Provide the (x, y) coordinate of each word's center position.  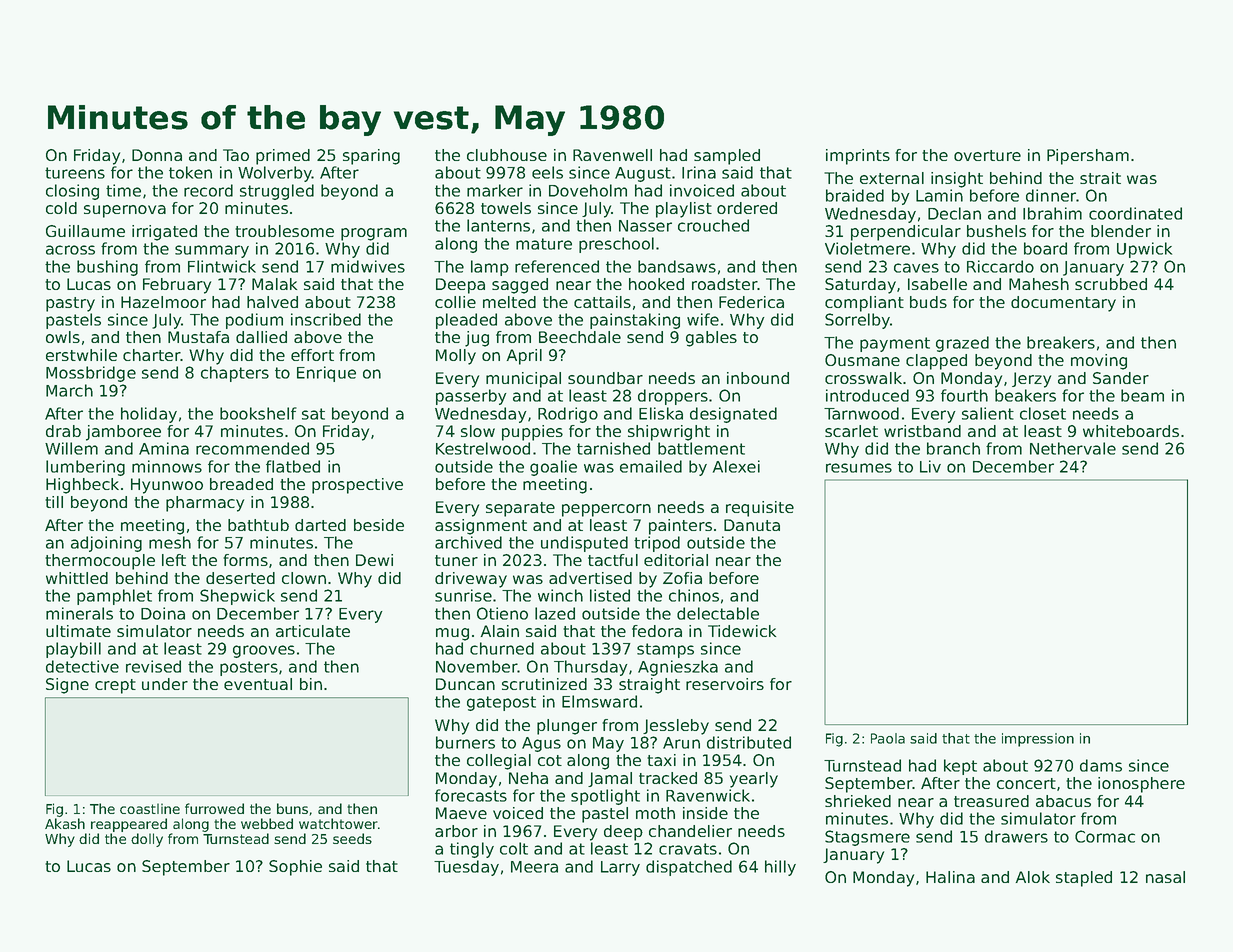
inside (705, 813)
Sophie (295, 868)
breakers (1061, 342)
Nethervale (1073, 448)
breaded (241, 484)
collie (455, 302)
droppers (673, 397)
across (70, 250)
